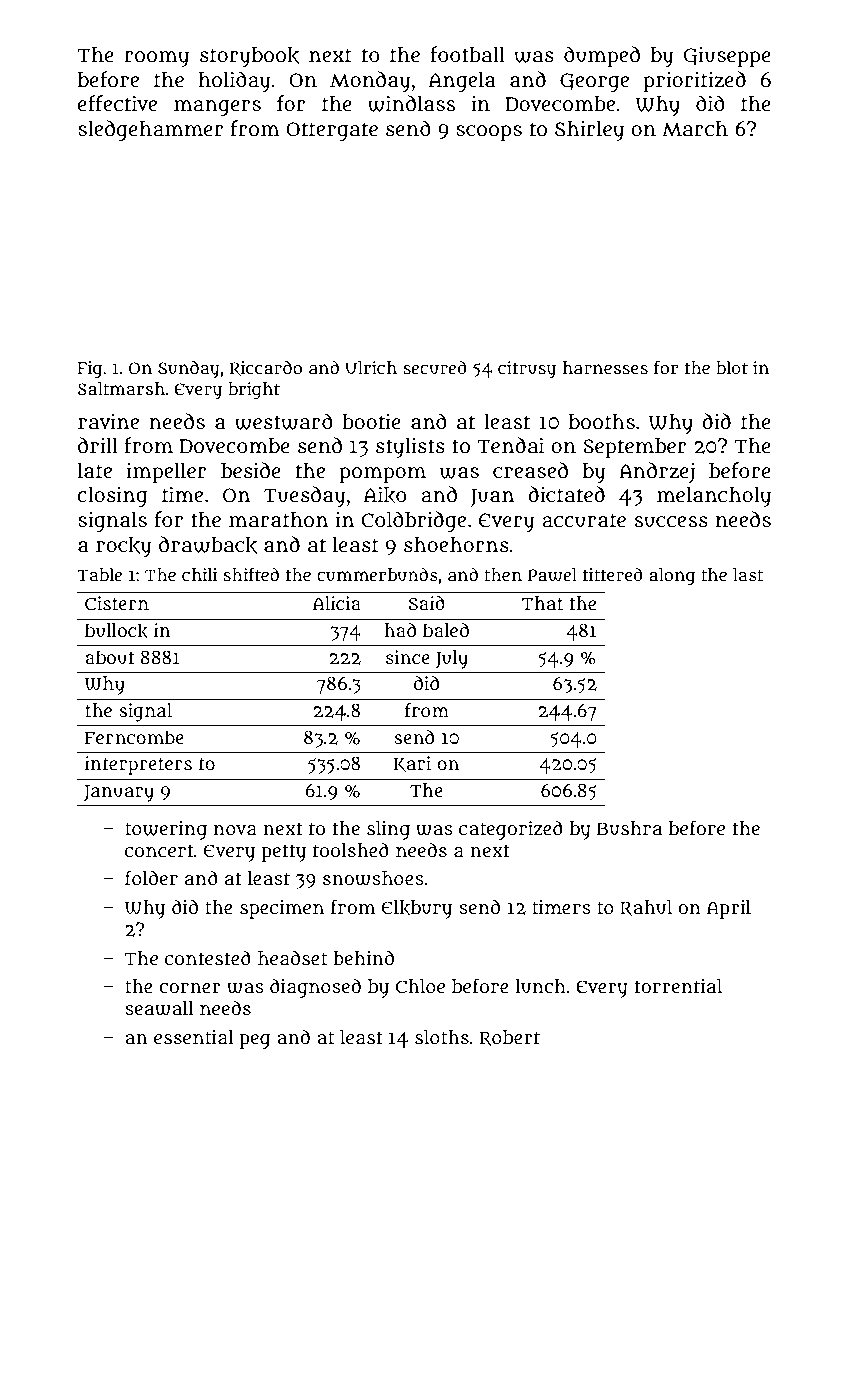  Describe the element at coordinates (732, 367) in the image. I see `blot` at that location.
